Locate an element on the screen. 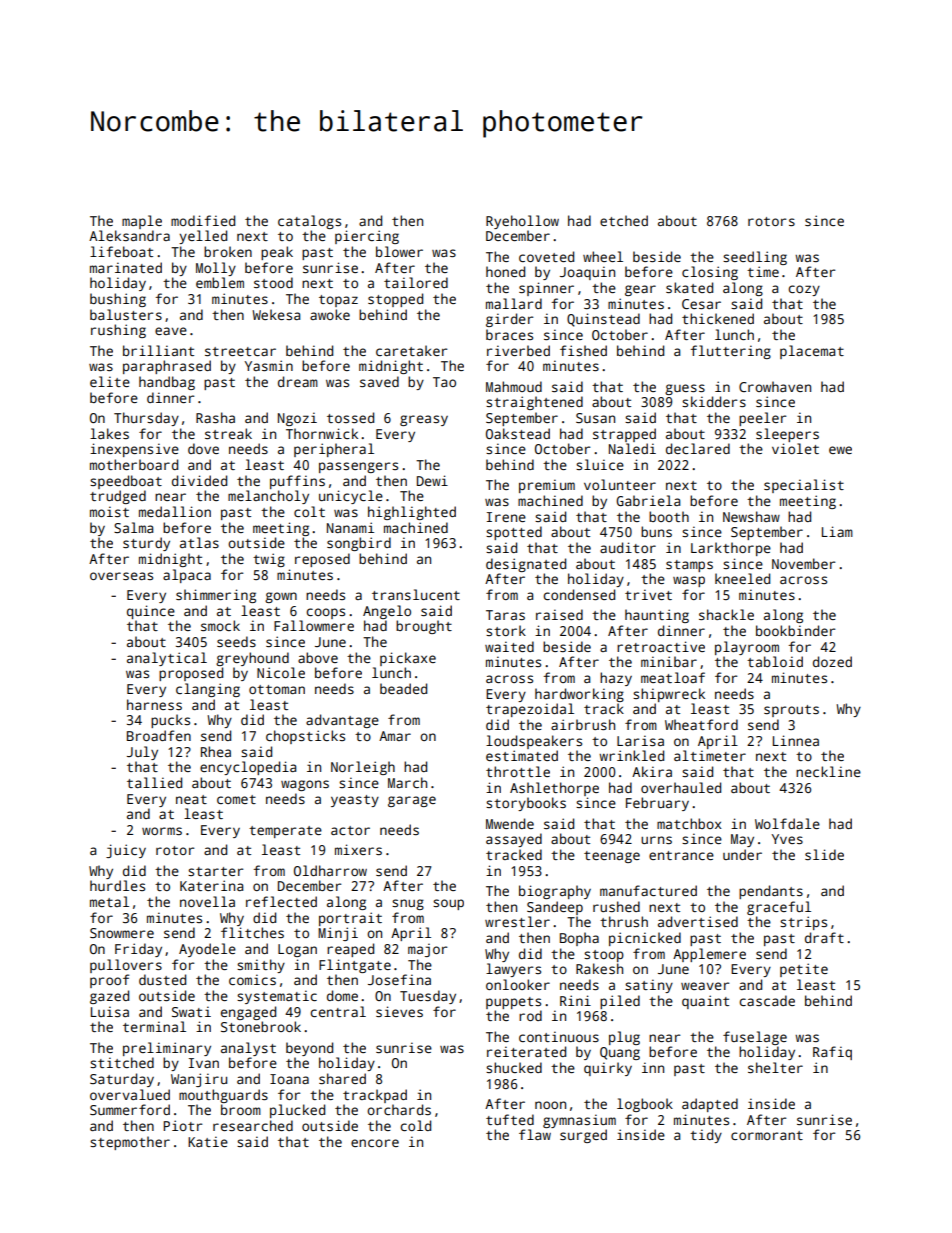 The height and width of the screenshot is (1233, 952). tailored is located at coordinates (416, 282).
